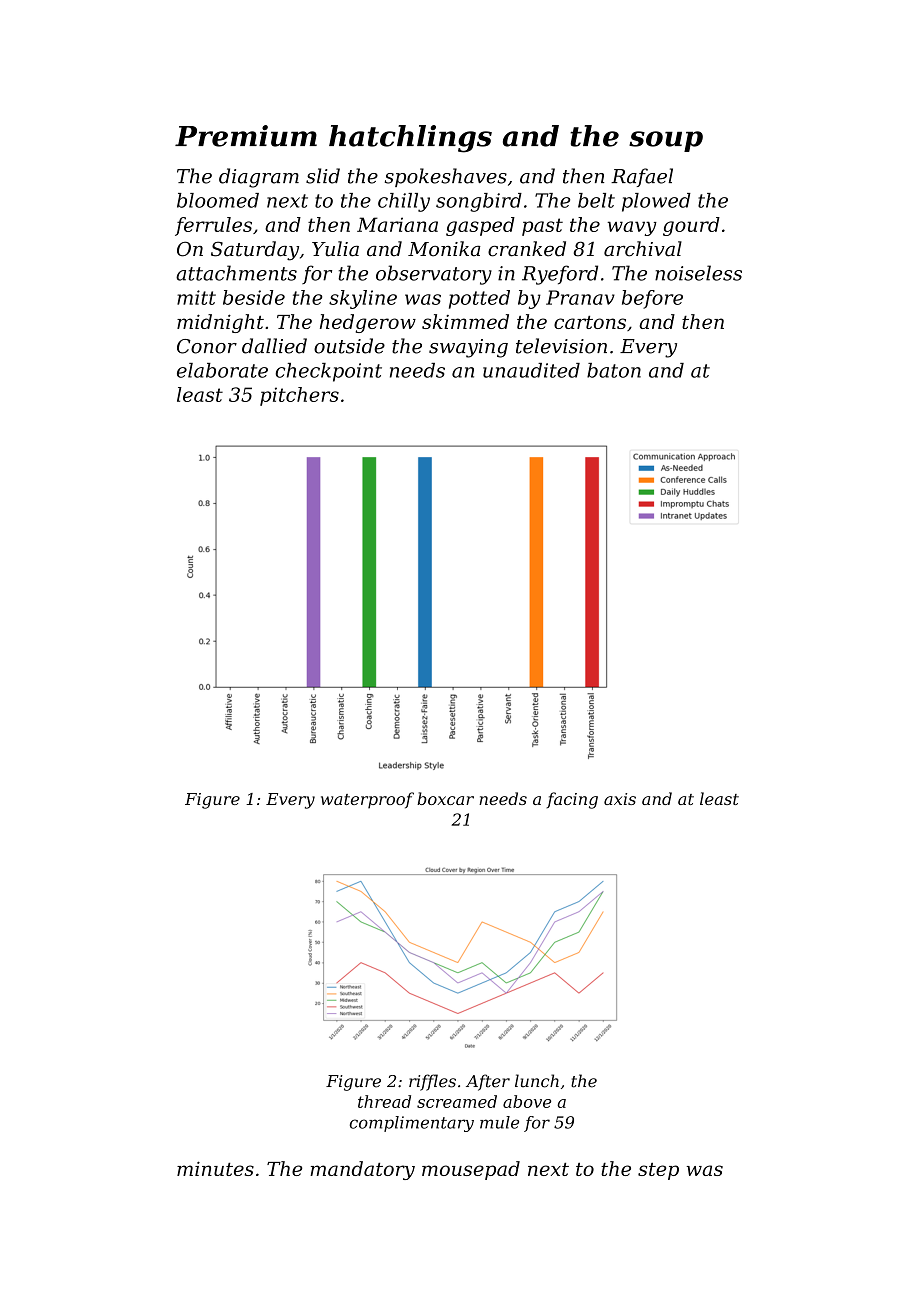 The height and width of the screenshot is (1311, 924). What do you see at coordinates (384, 1101) in the screenshot?
I see `thread` at bounding box center [384, 1101].
